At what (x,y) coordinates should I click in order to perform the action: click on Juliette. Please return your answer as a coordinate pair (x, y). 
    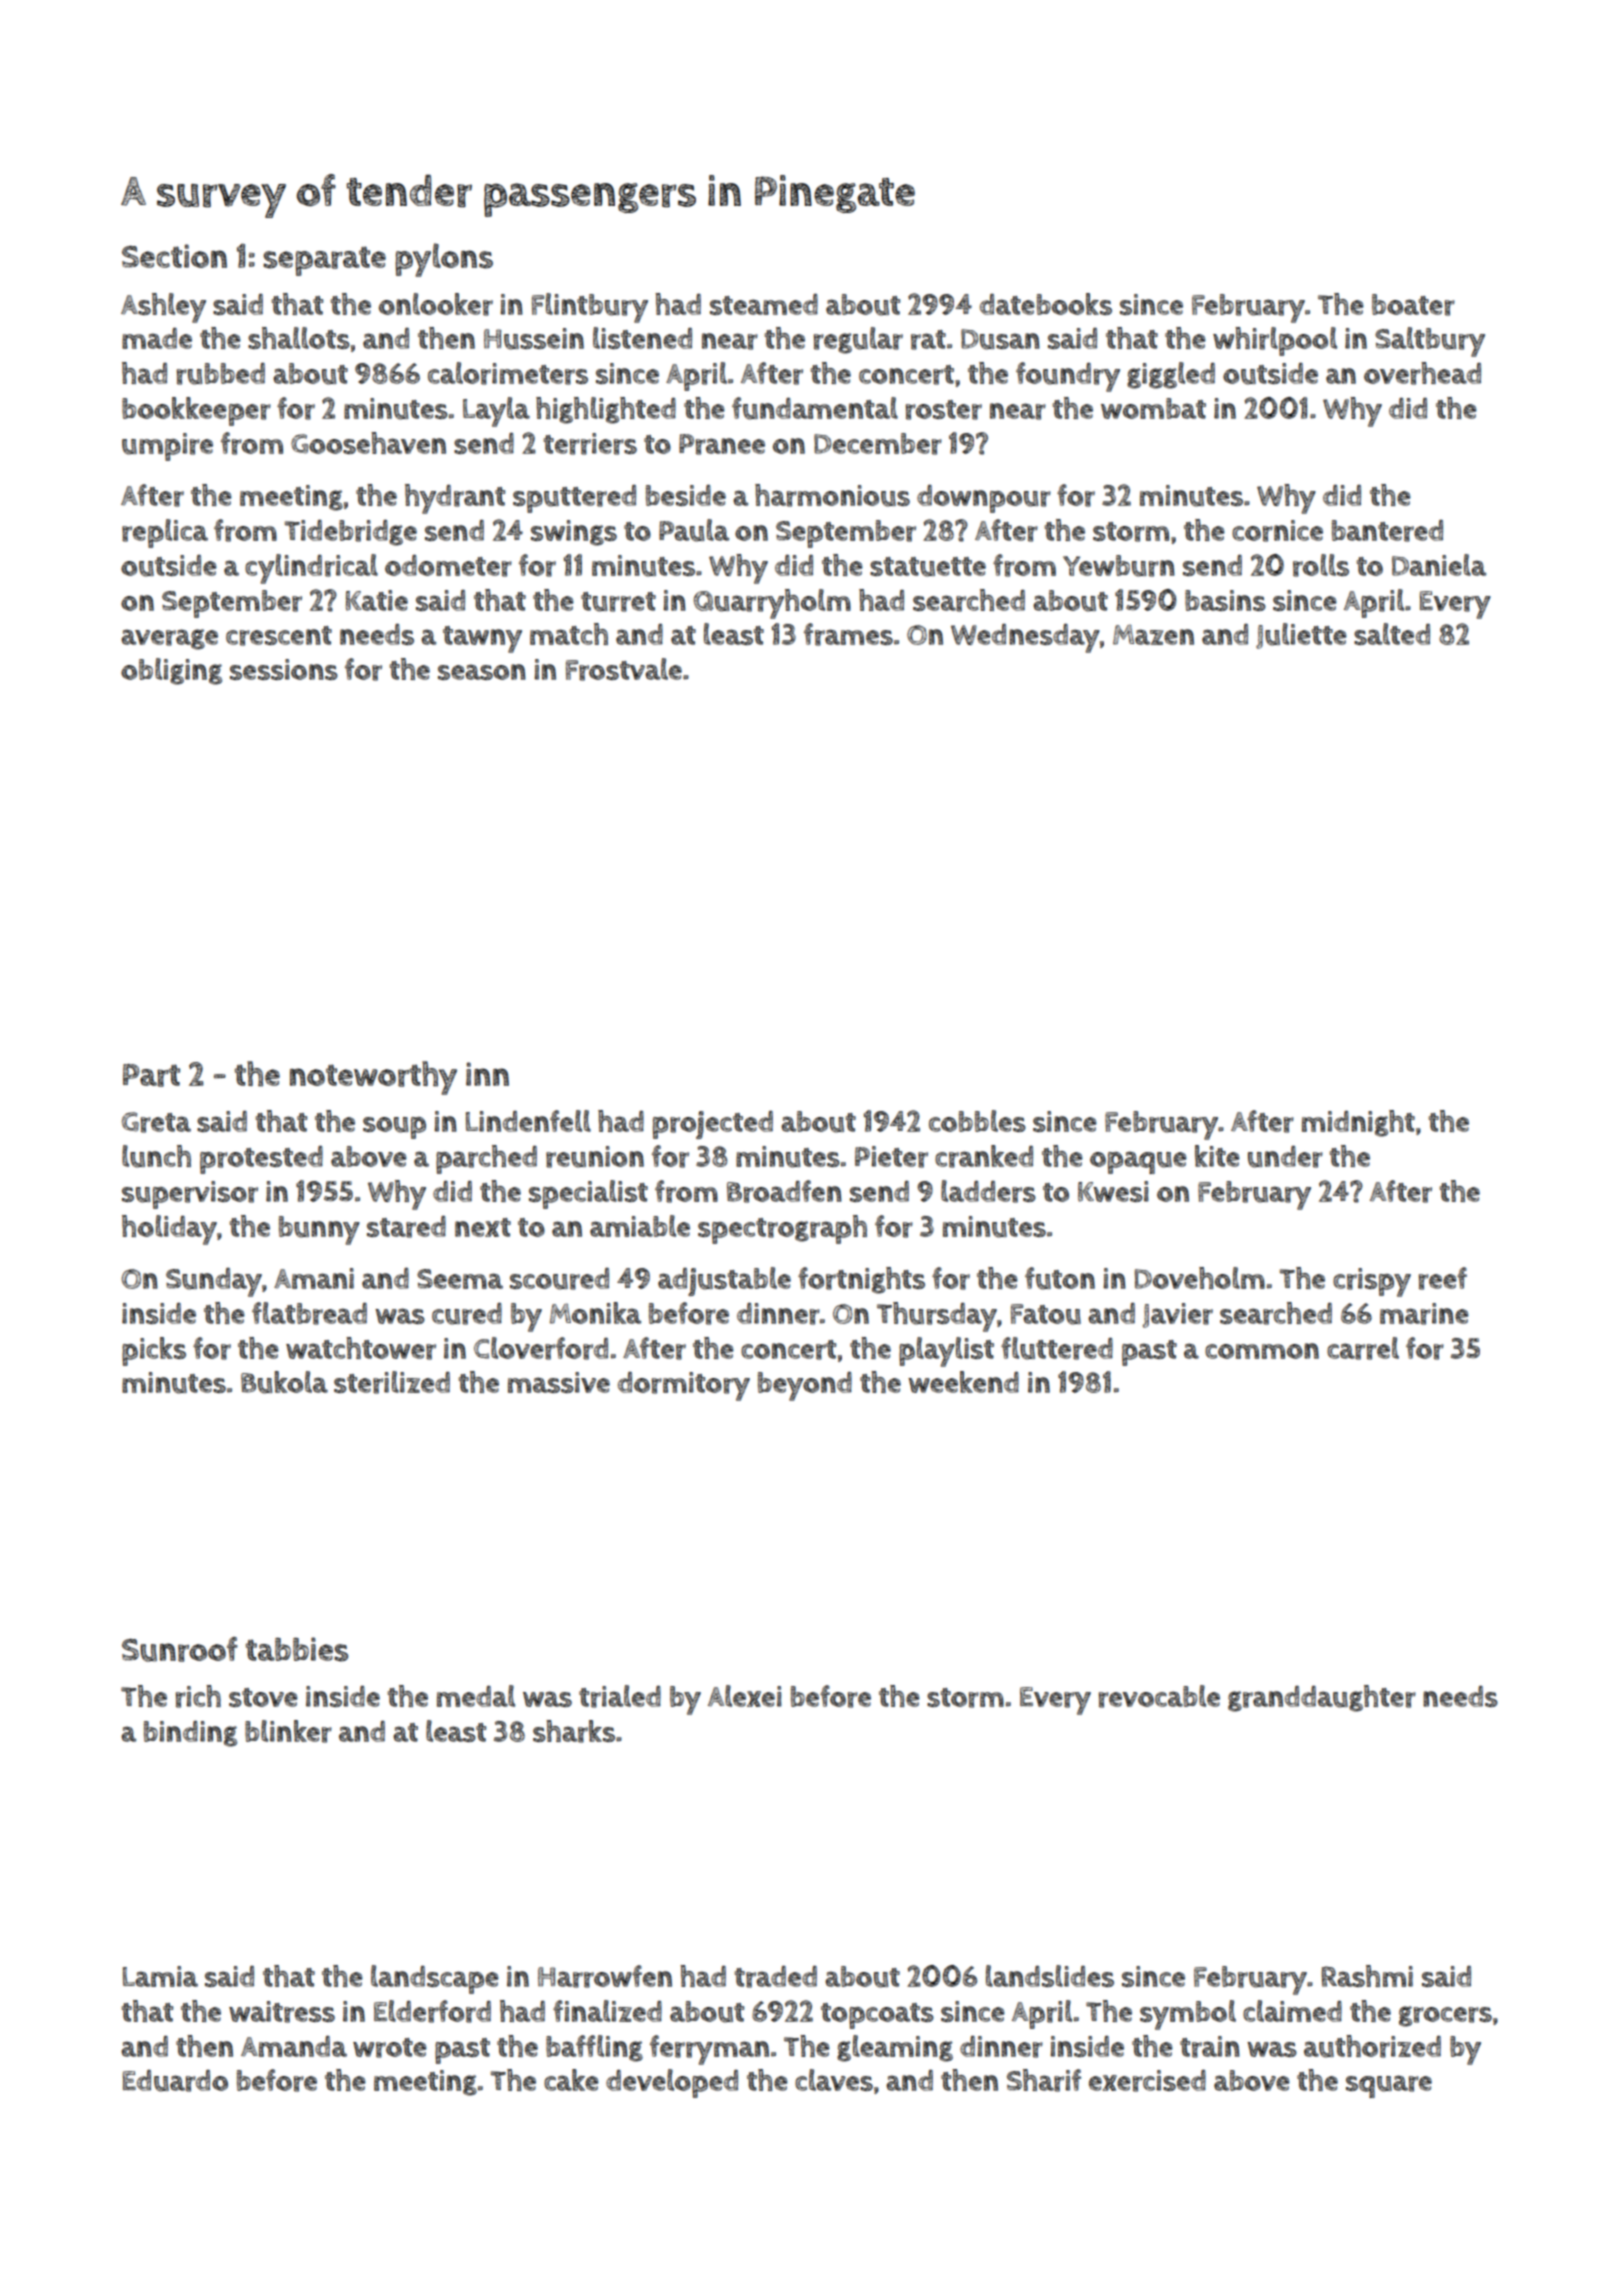
    Looking at the image, I should click on (1301, 636).
